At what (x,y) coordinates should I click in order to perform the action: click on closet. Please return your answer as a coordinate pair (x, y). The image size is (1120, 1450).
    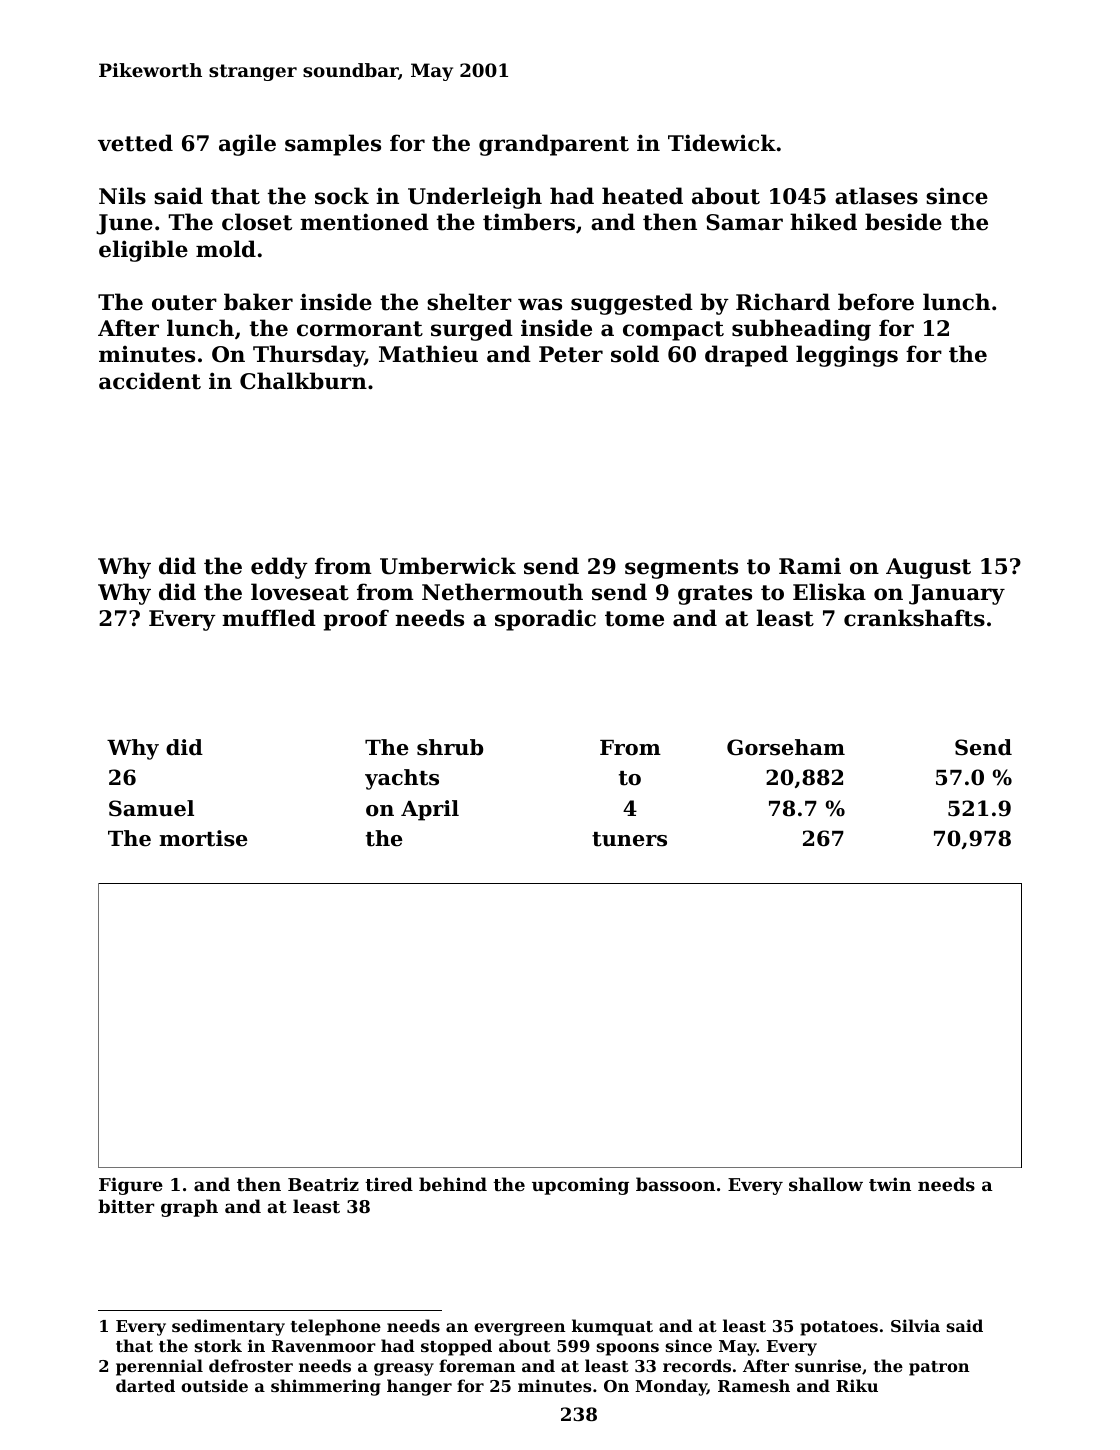
    Looking at the image, I should click on (257, 222).
